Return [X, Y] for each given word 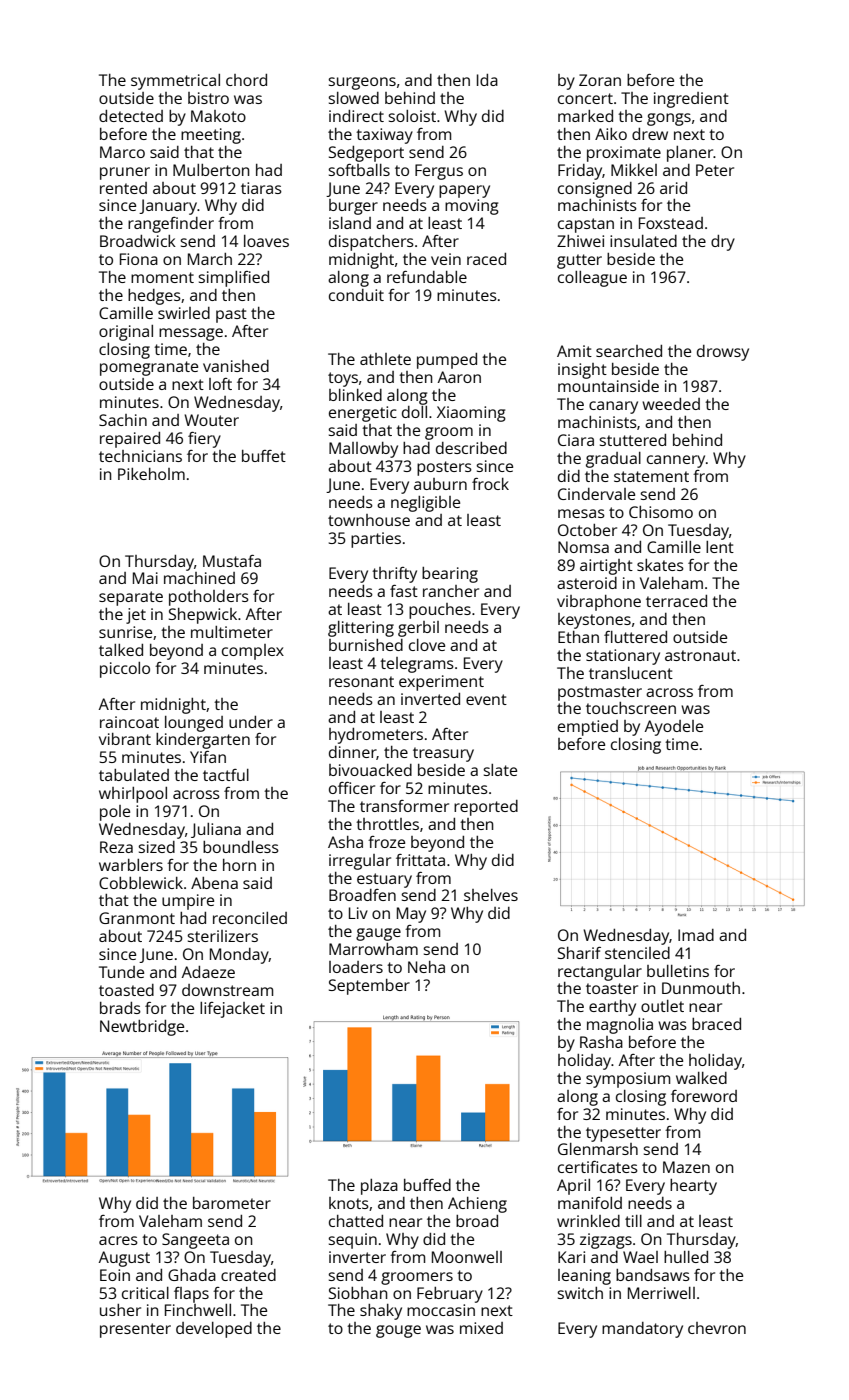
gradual [613, 460]
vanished [236, 366]
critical [145, 1293]
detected [131, 116]
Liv [358, 913]
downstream [227, 990]
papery [464, 191]
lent [720, 547]
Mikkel [634, 170]
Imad [696, 935]
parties [376, 540]
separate [131, 598]
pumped [447, 361]
